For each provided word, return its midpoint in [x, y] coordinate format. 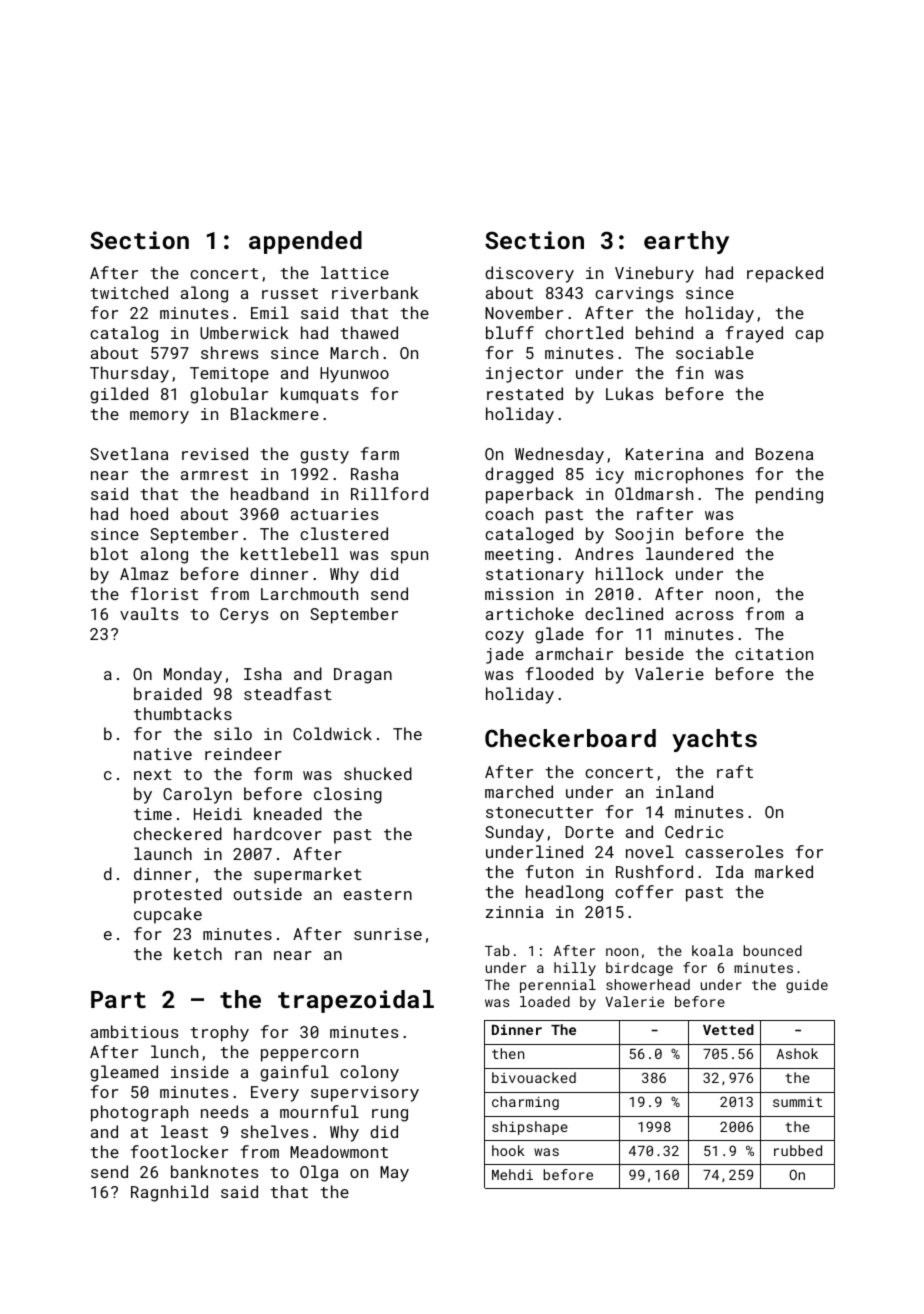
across [704, 615]
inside [200, 1071]
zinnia [514, 912]
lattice [355, 272]
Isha [263, 673]
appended [305, 242]
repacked [785, 274]
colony [369, 1073]
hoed [149, 513]
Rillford [389, 493]
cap [809, 336]
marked [784, 871]
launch [163, 853]
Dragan [363, 676]
